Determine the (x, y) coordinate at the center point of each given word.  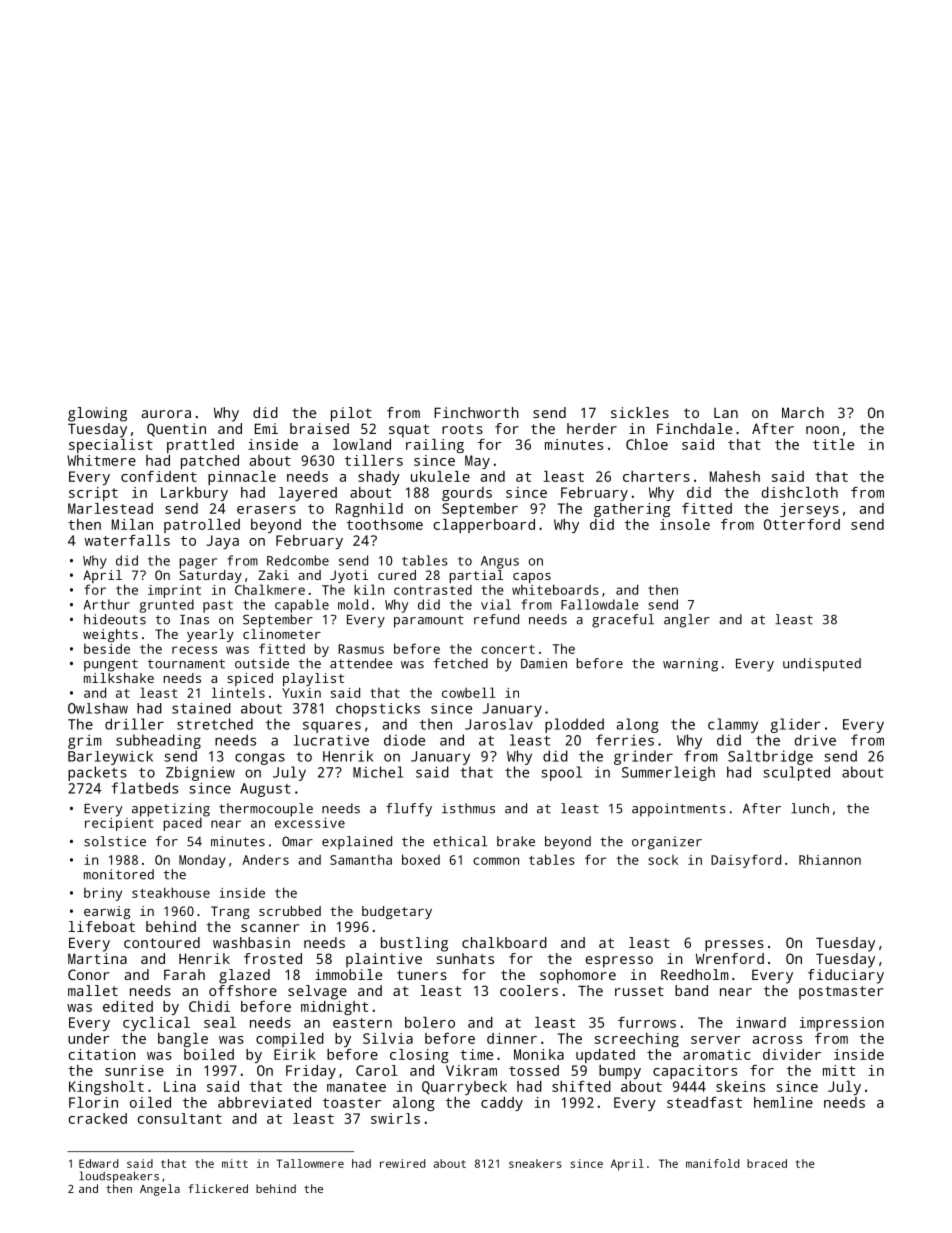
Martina (97, 958)
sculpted (796, 773)
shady (379, 478)
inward (761, 1022)
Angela (160, 1190)
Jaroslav (499, 724)
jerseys (809, 510)
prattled (200, 446)
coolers (529, 990)
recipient (119, 824)
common (496, 861)
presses (734, 946)
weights (110, 635)
